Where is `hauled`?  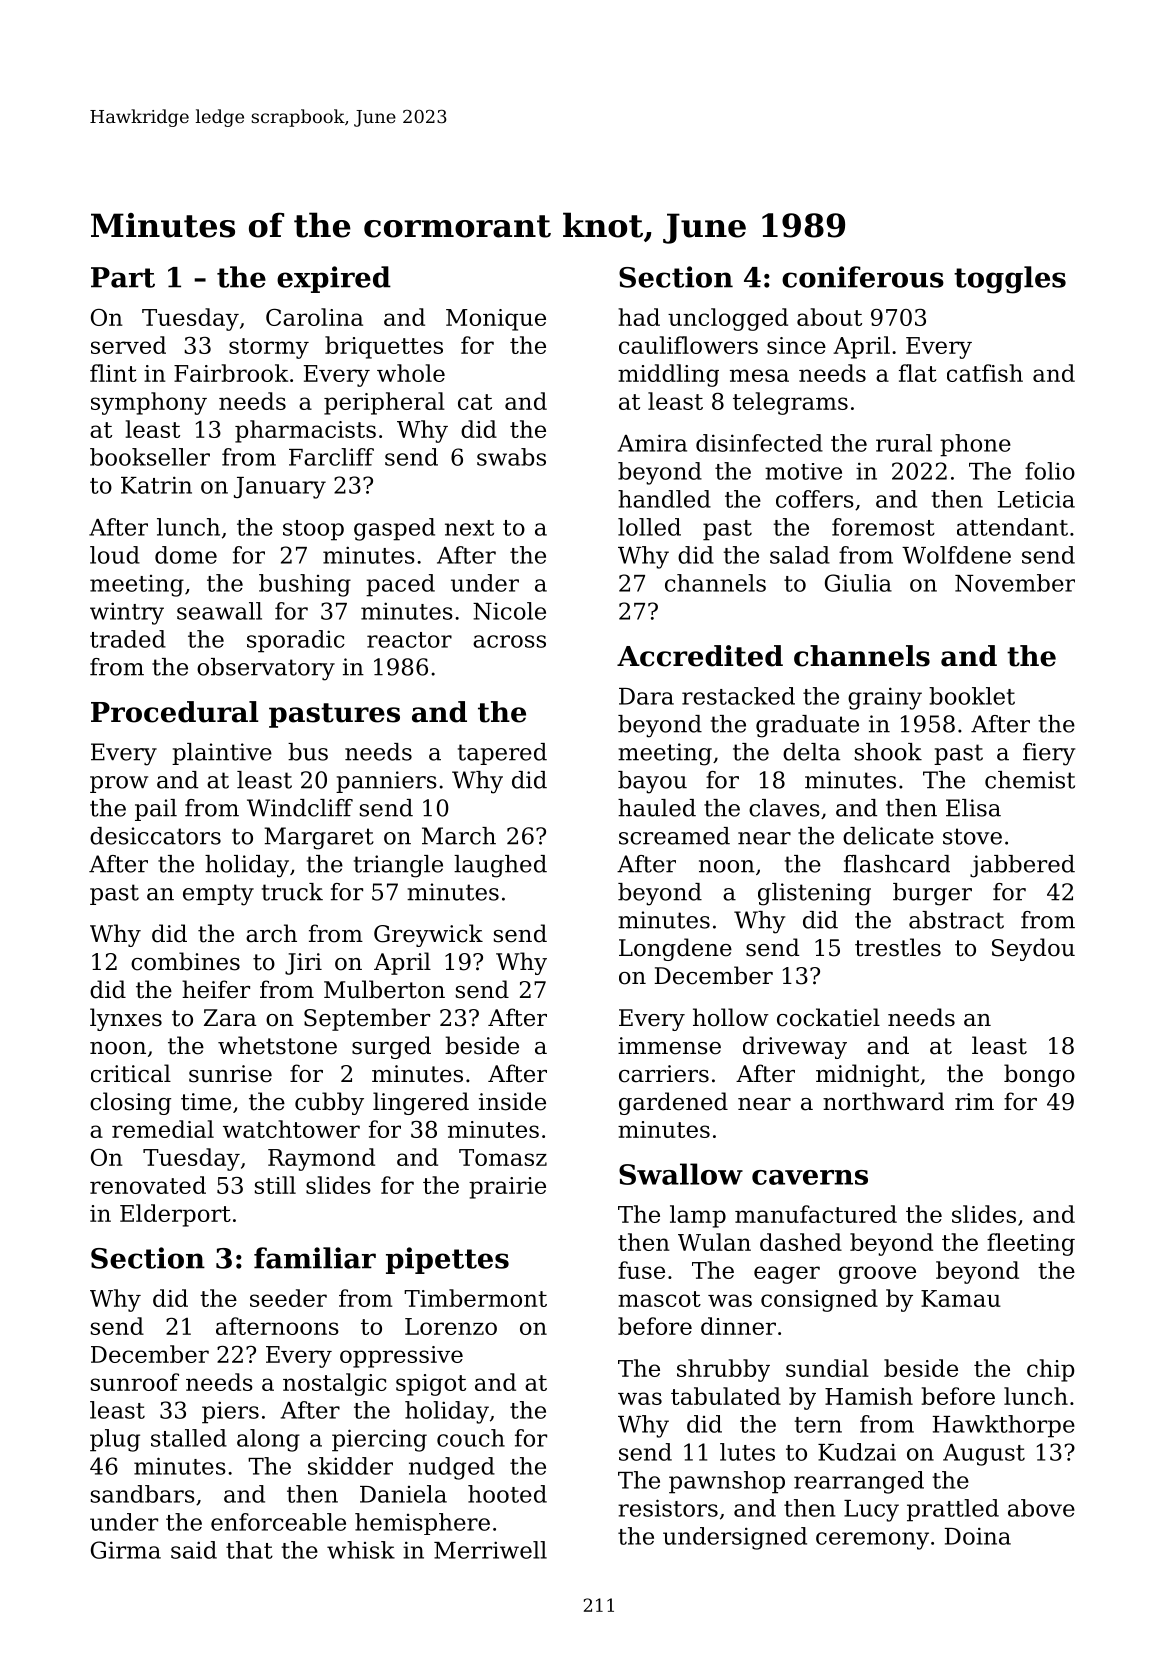
hauled is located at coordinates (657, 808).
